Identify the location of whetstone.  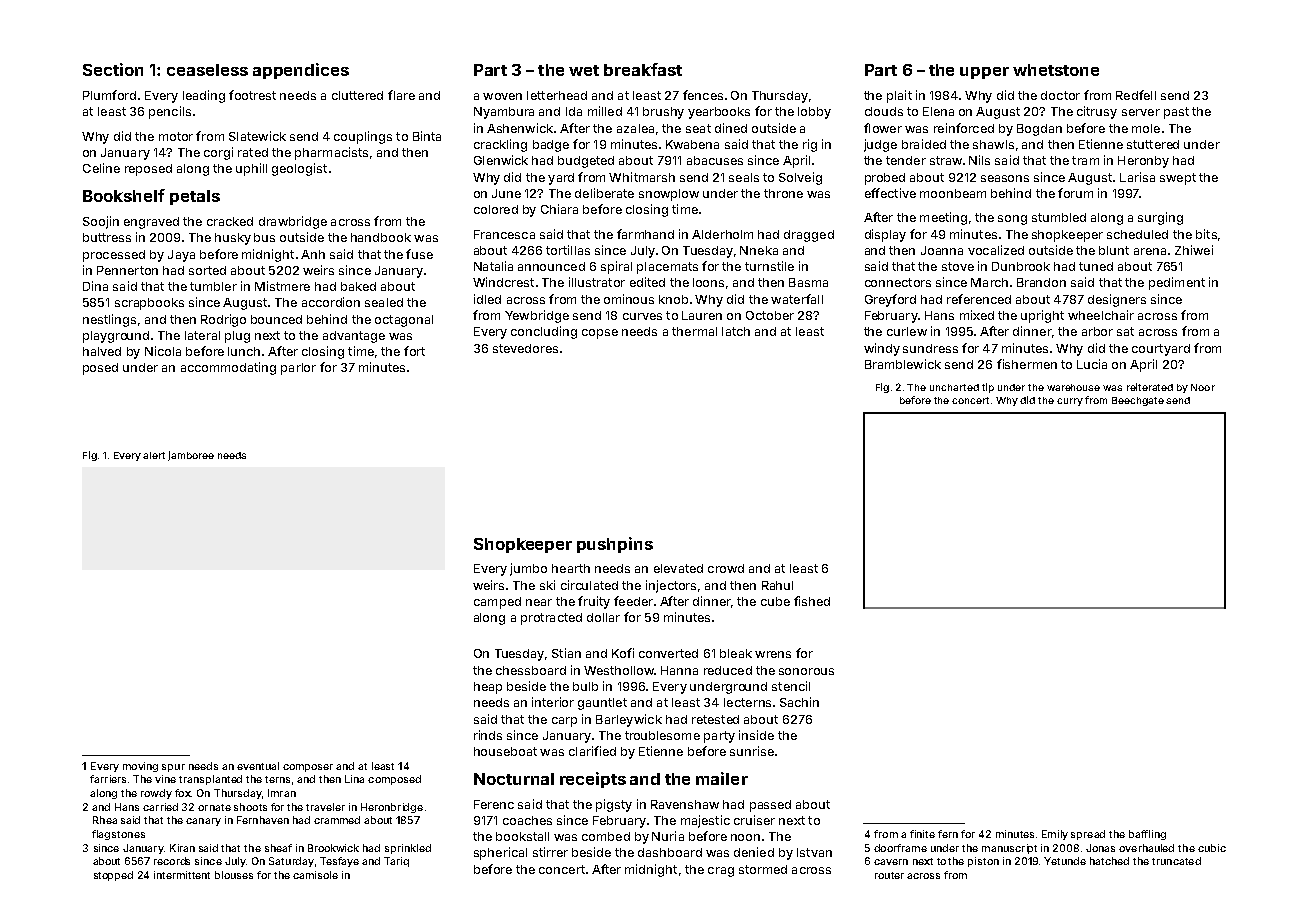
(1056, 70).
